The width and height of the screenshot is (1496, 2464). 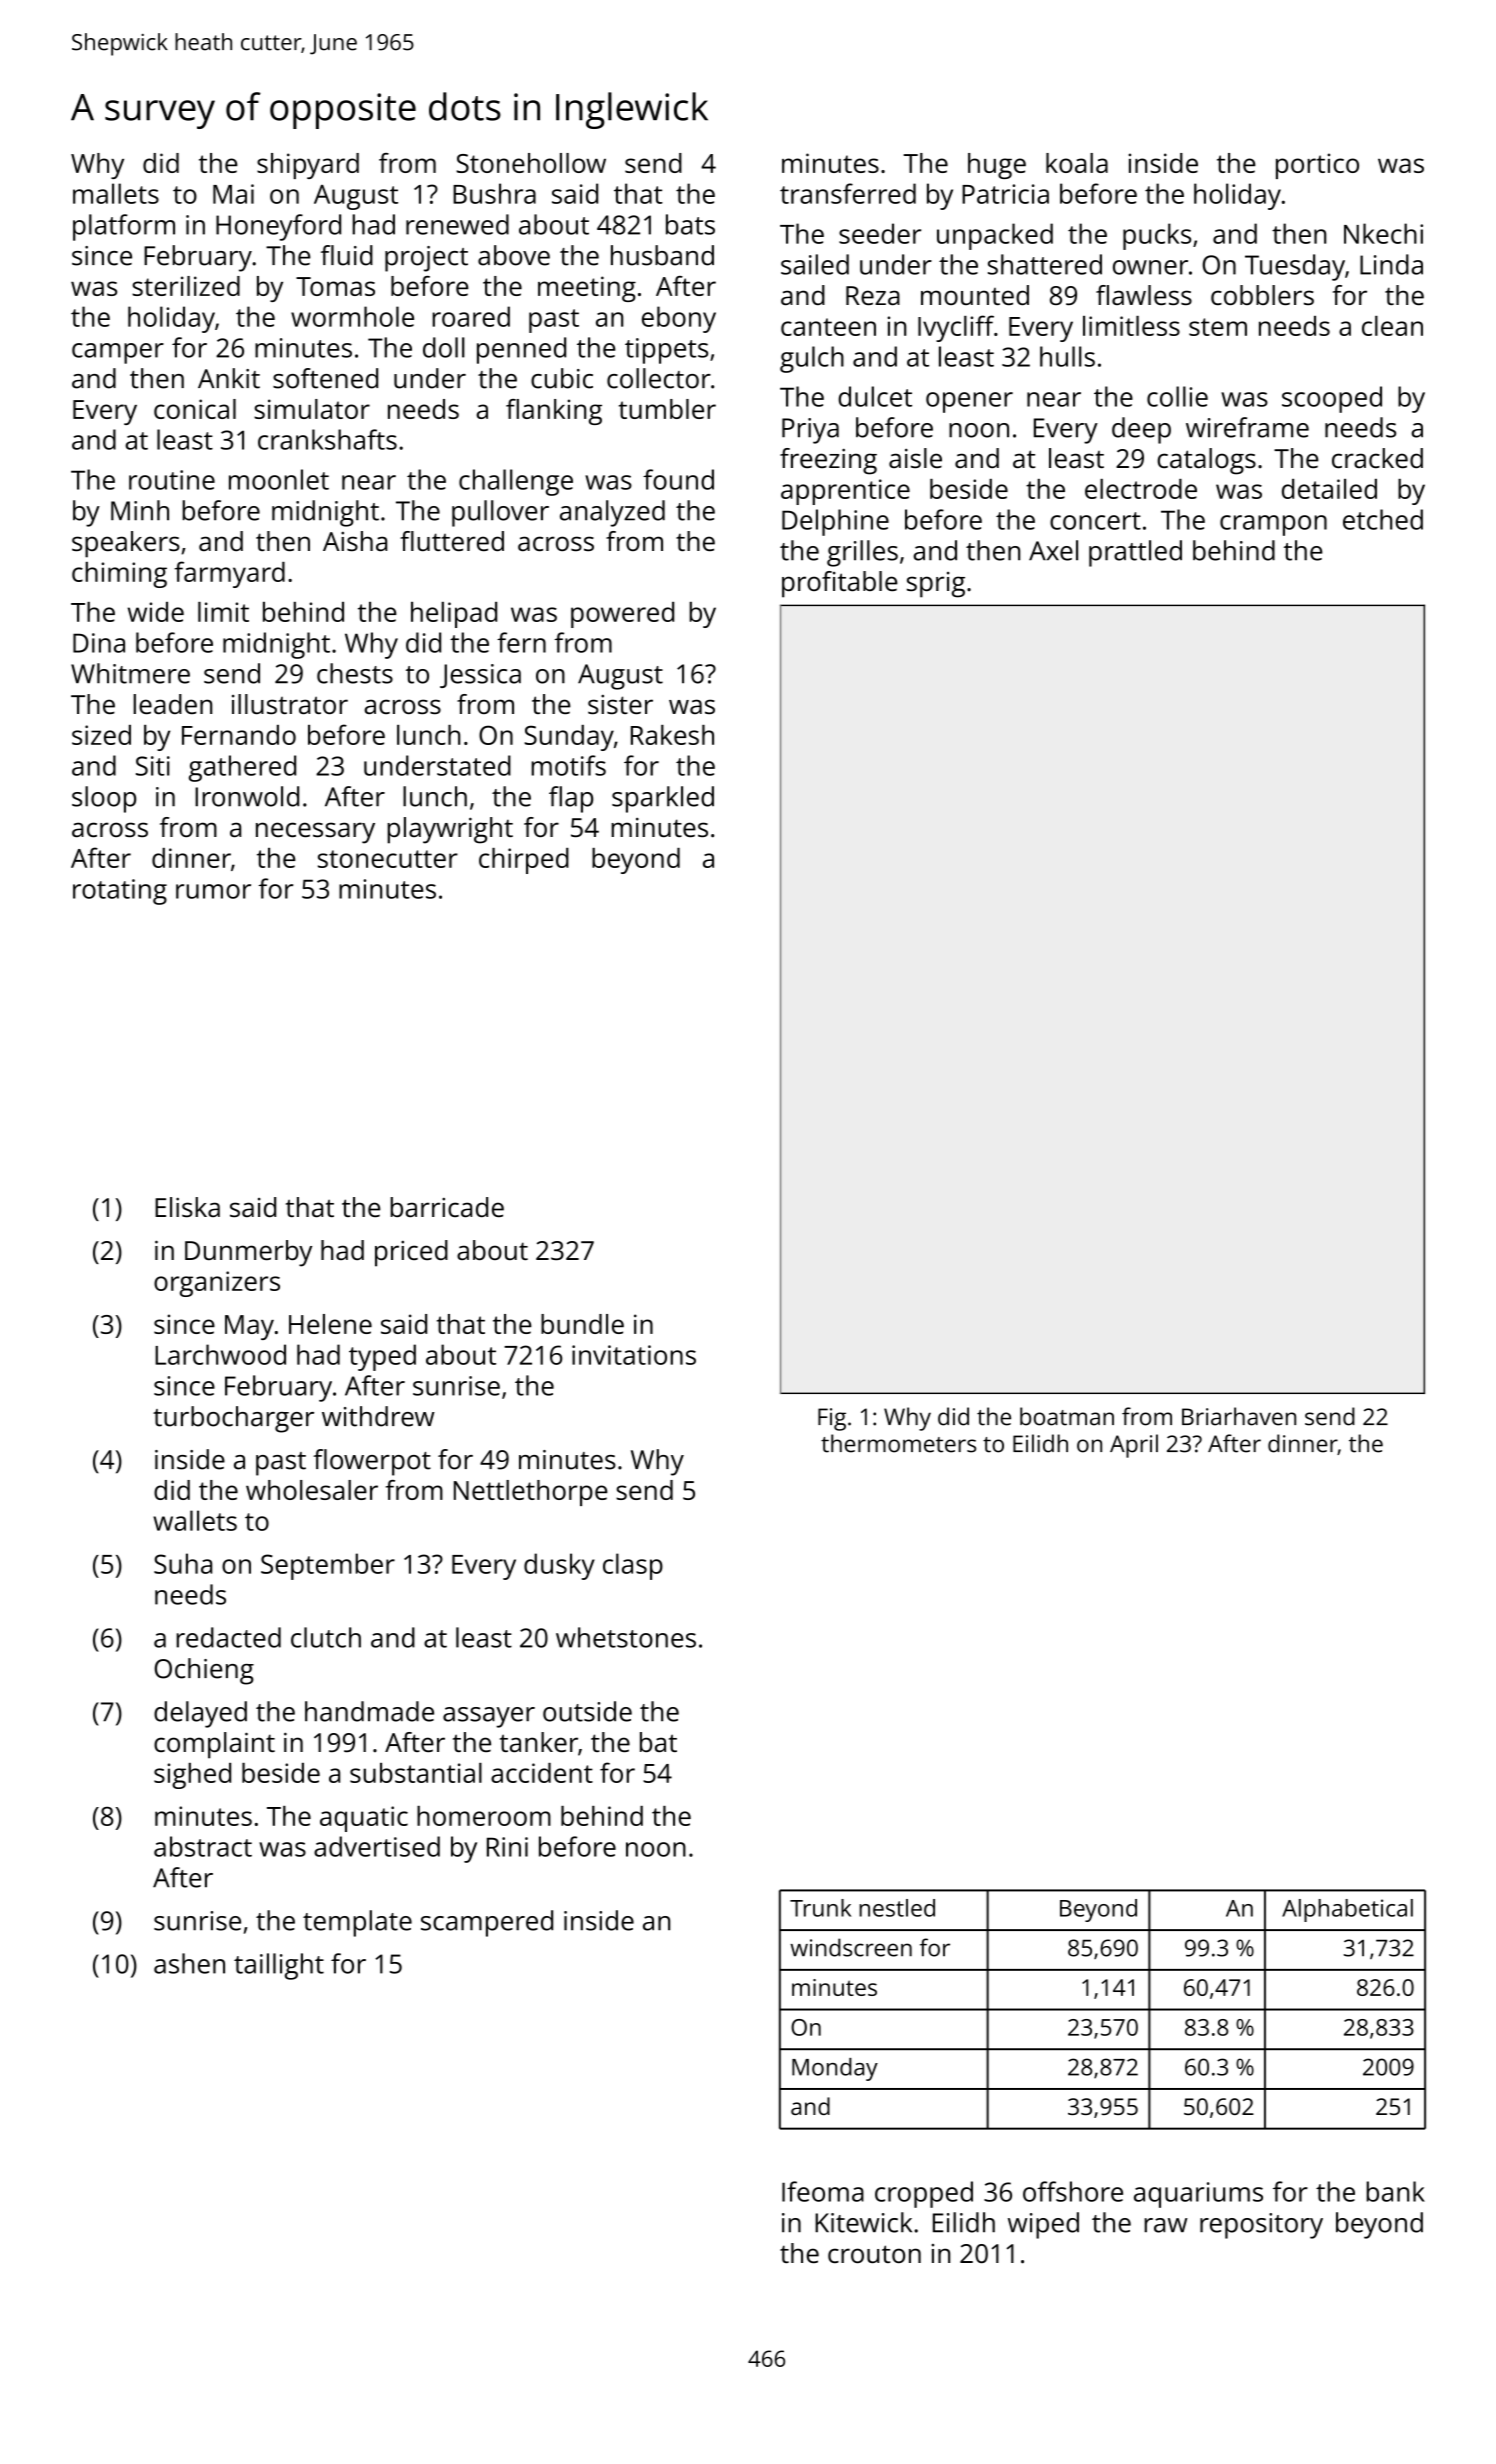 What do you see at coordinates (1239, 1416) in the screenshot?
I see `Briarhaven` at bounding box center [1239, 1416].
